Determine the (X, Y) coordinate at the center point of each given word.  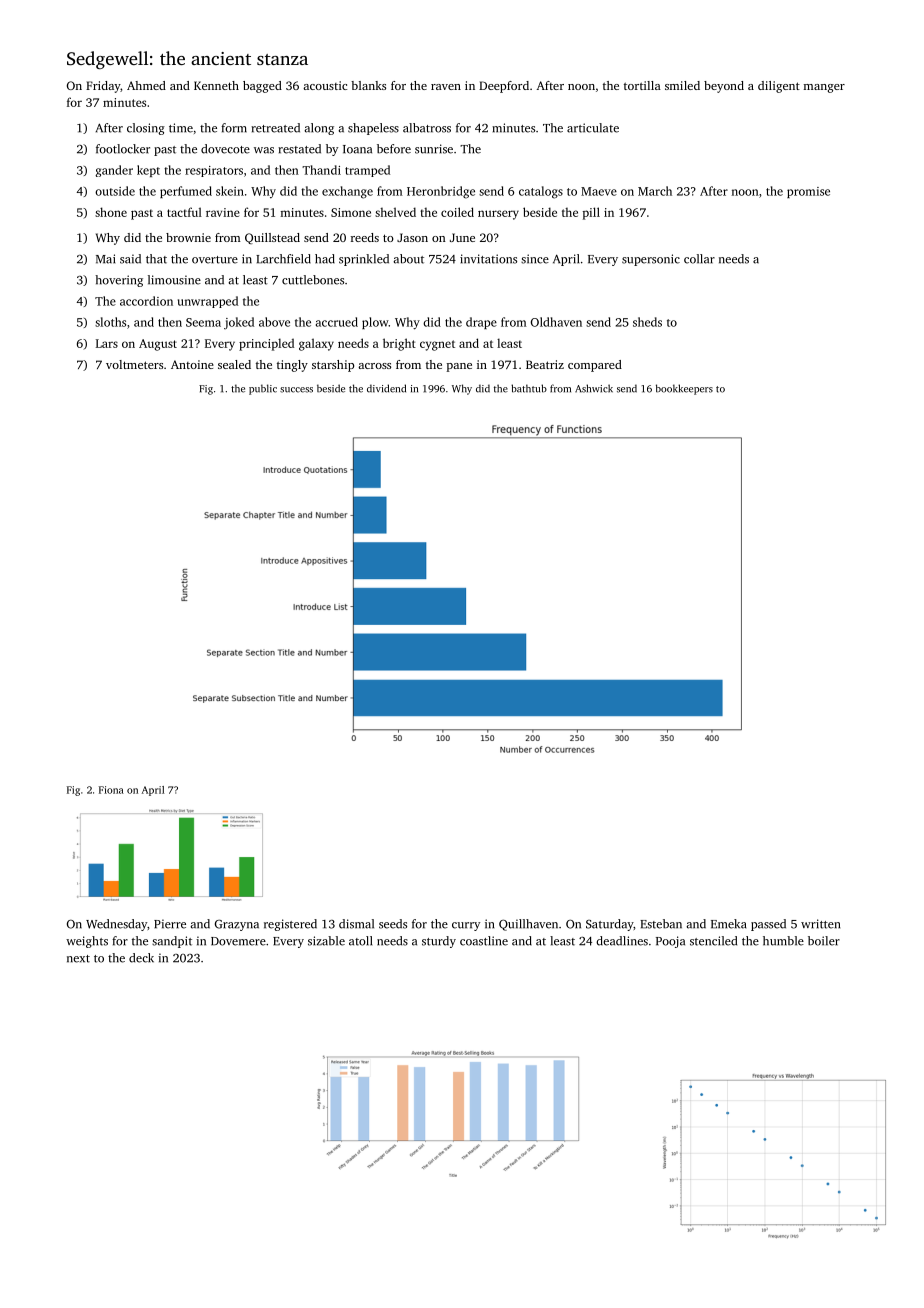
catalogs (541, 192)
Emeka (728, 924)
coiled (457, 212)
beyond (724, 87)
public (263, 389)
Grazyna (237, 925)
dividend (386, 388)
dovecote (225, 149)
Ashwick (594, 388)
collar (699, 259)
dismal (356, 924)
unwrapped (208, 302)
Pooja (670, 942)
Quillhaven (528, 925)
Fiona (111, 790)
